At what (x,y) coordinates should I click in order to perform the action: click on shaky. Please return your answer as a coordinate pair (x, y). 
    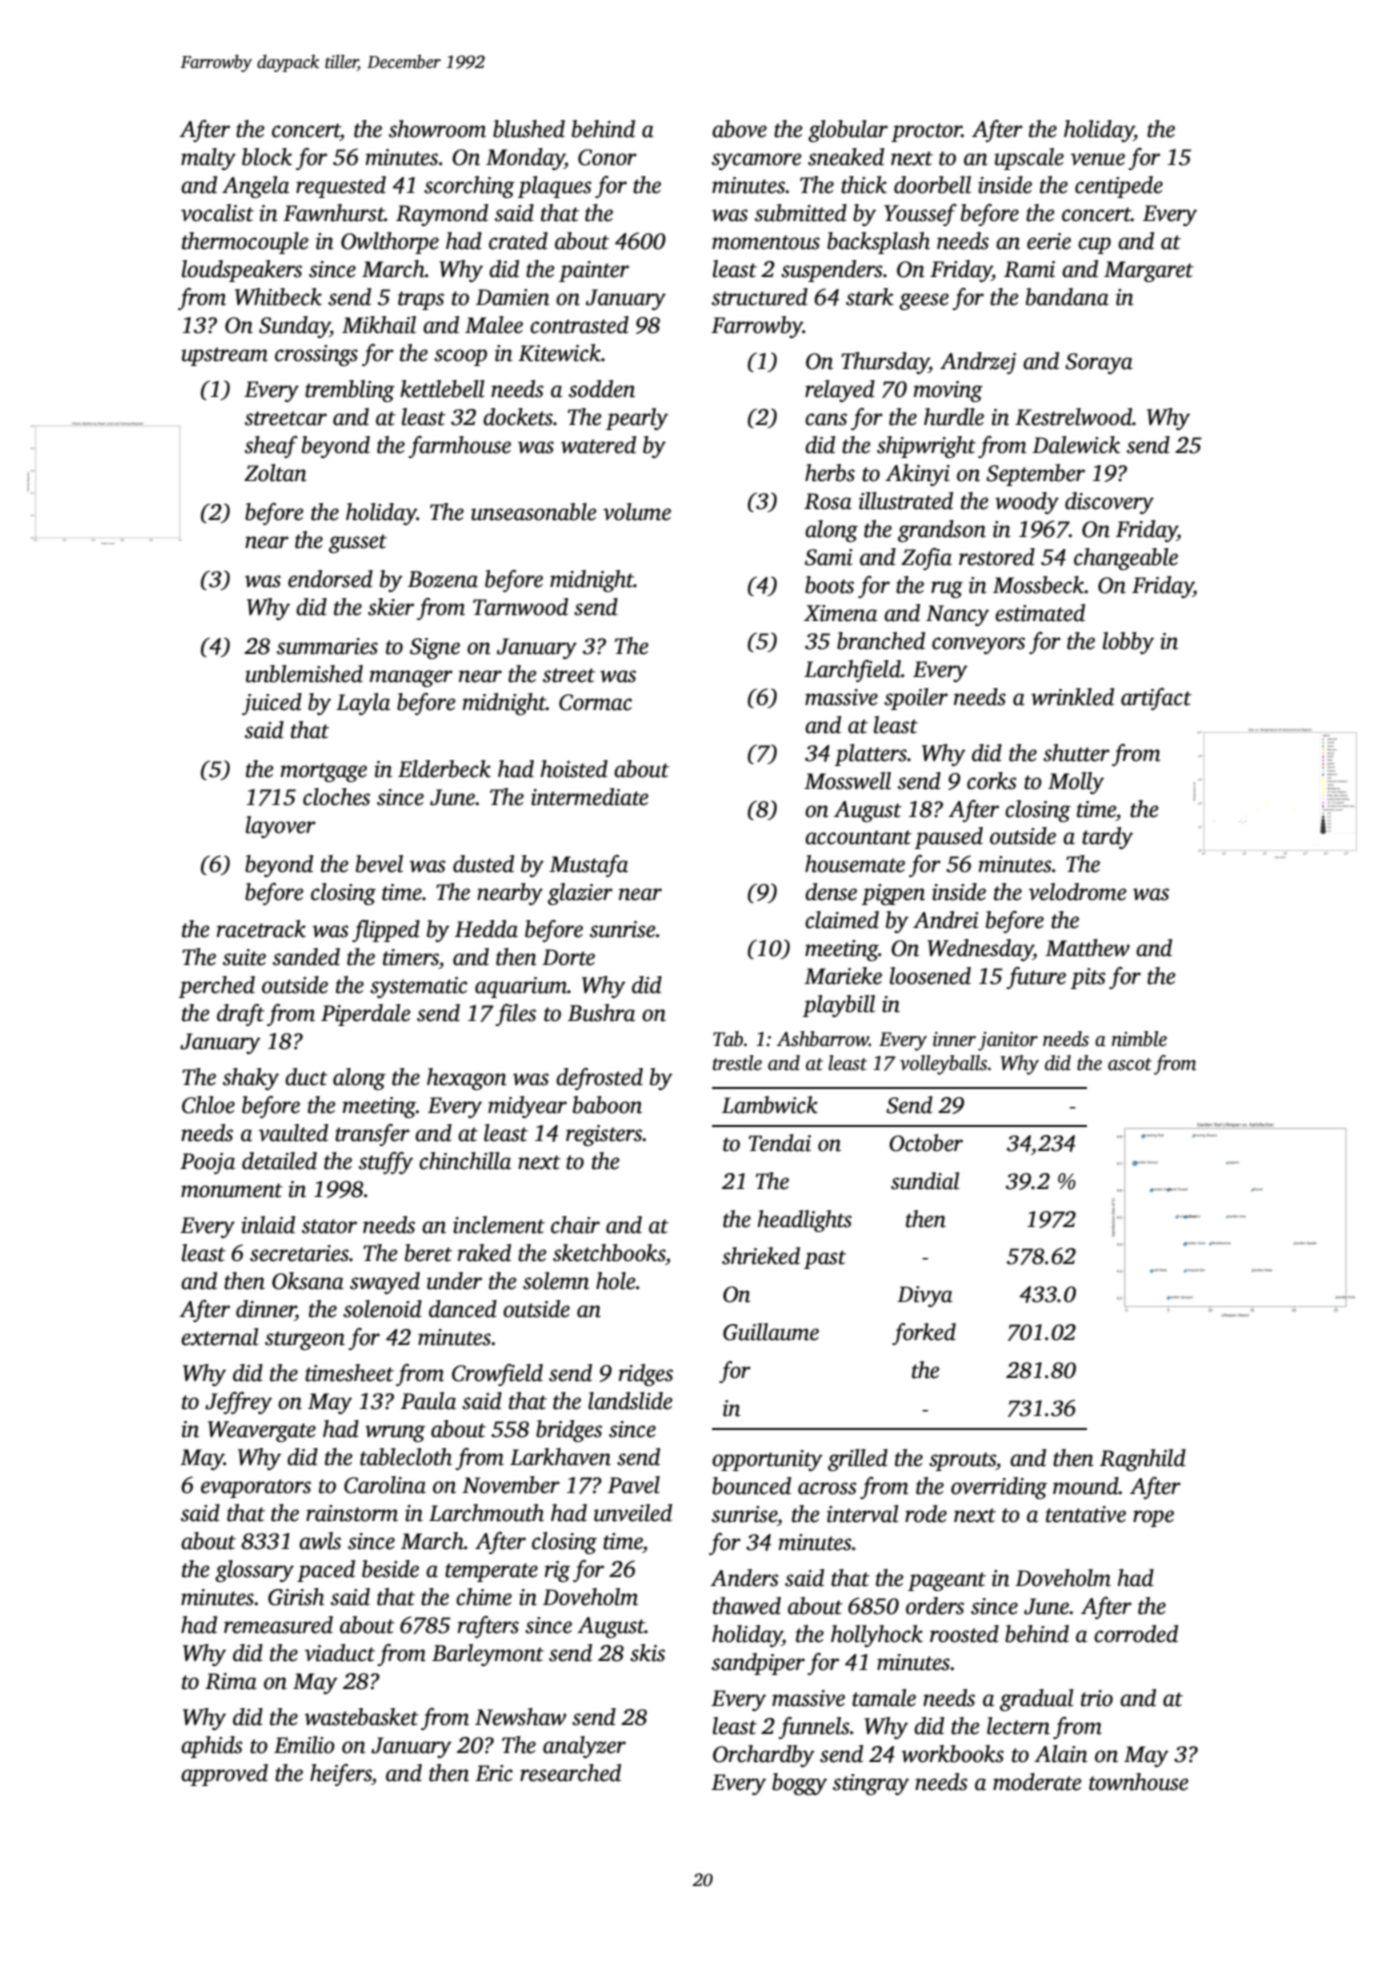
    Looking at the image, I should click on (251, 1079).
